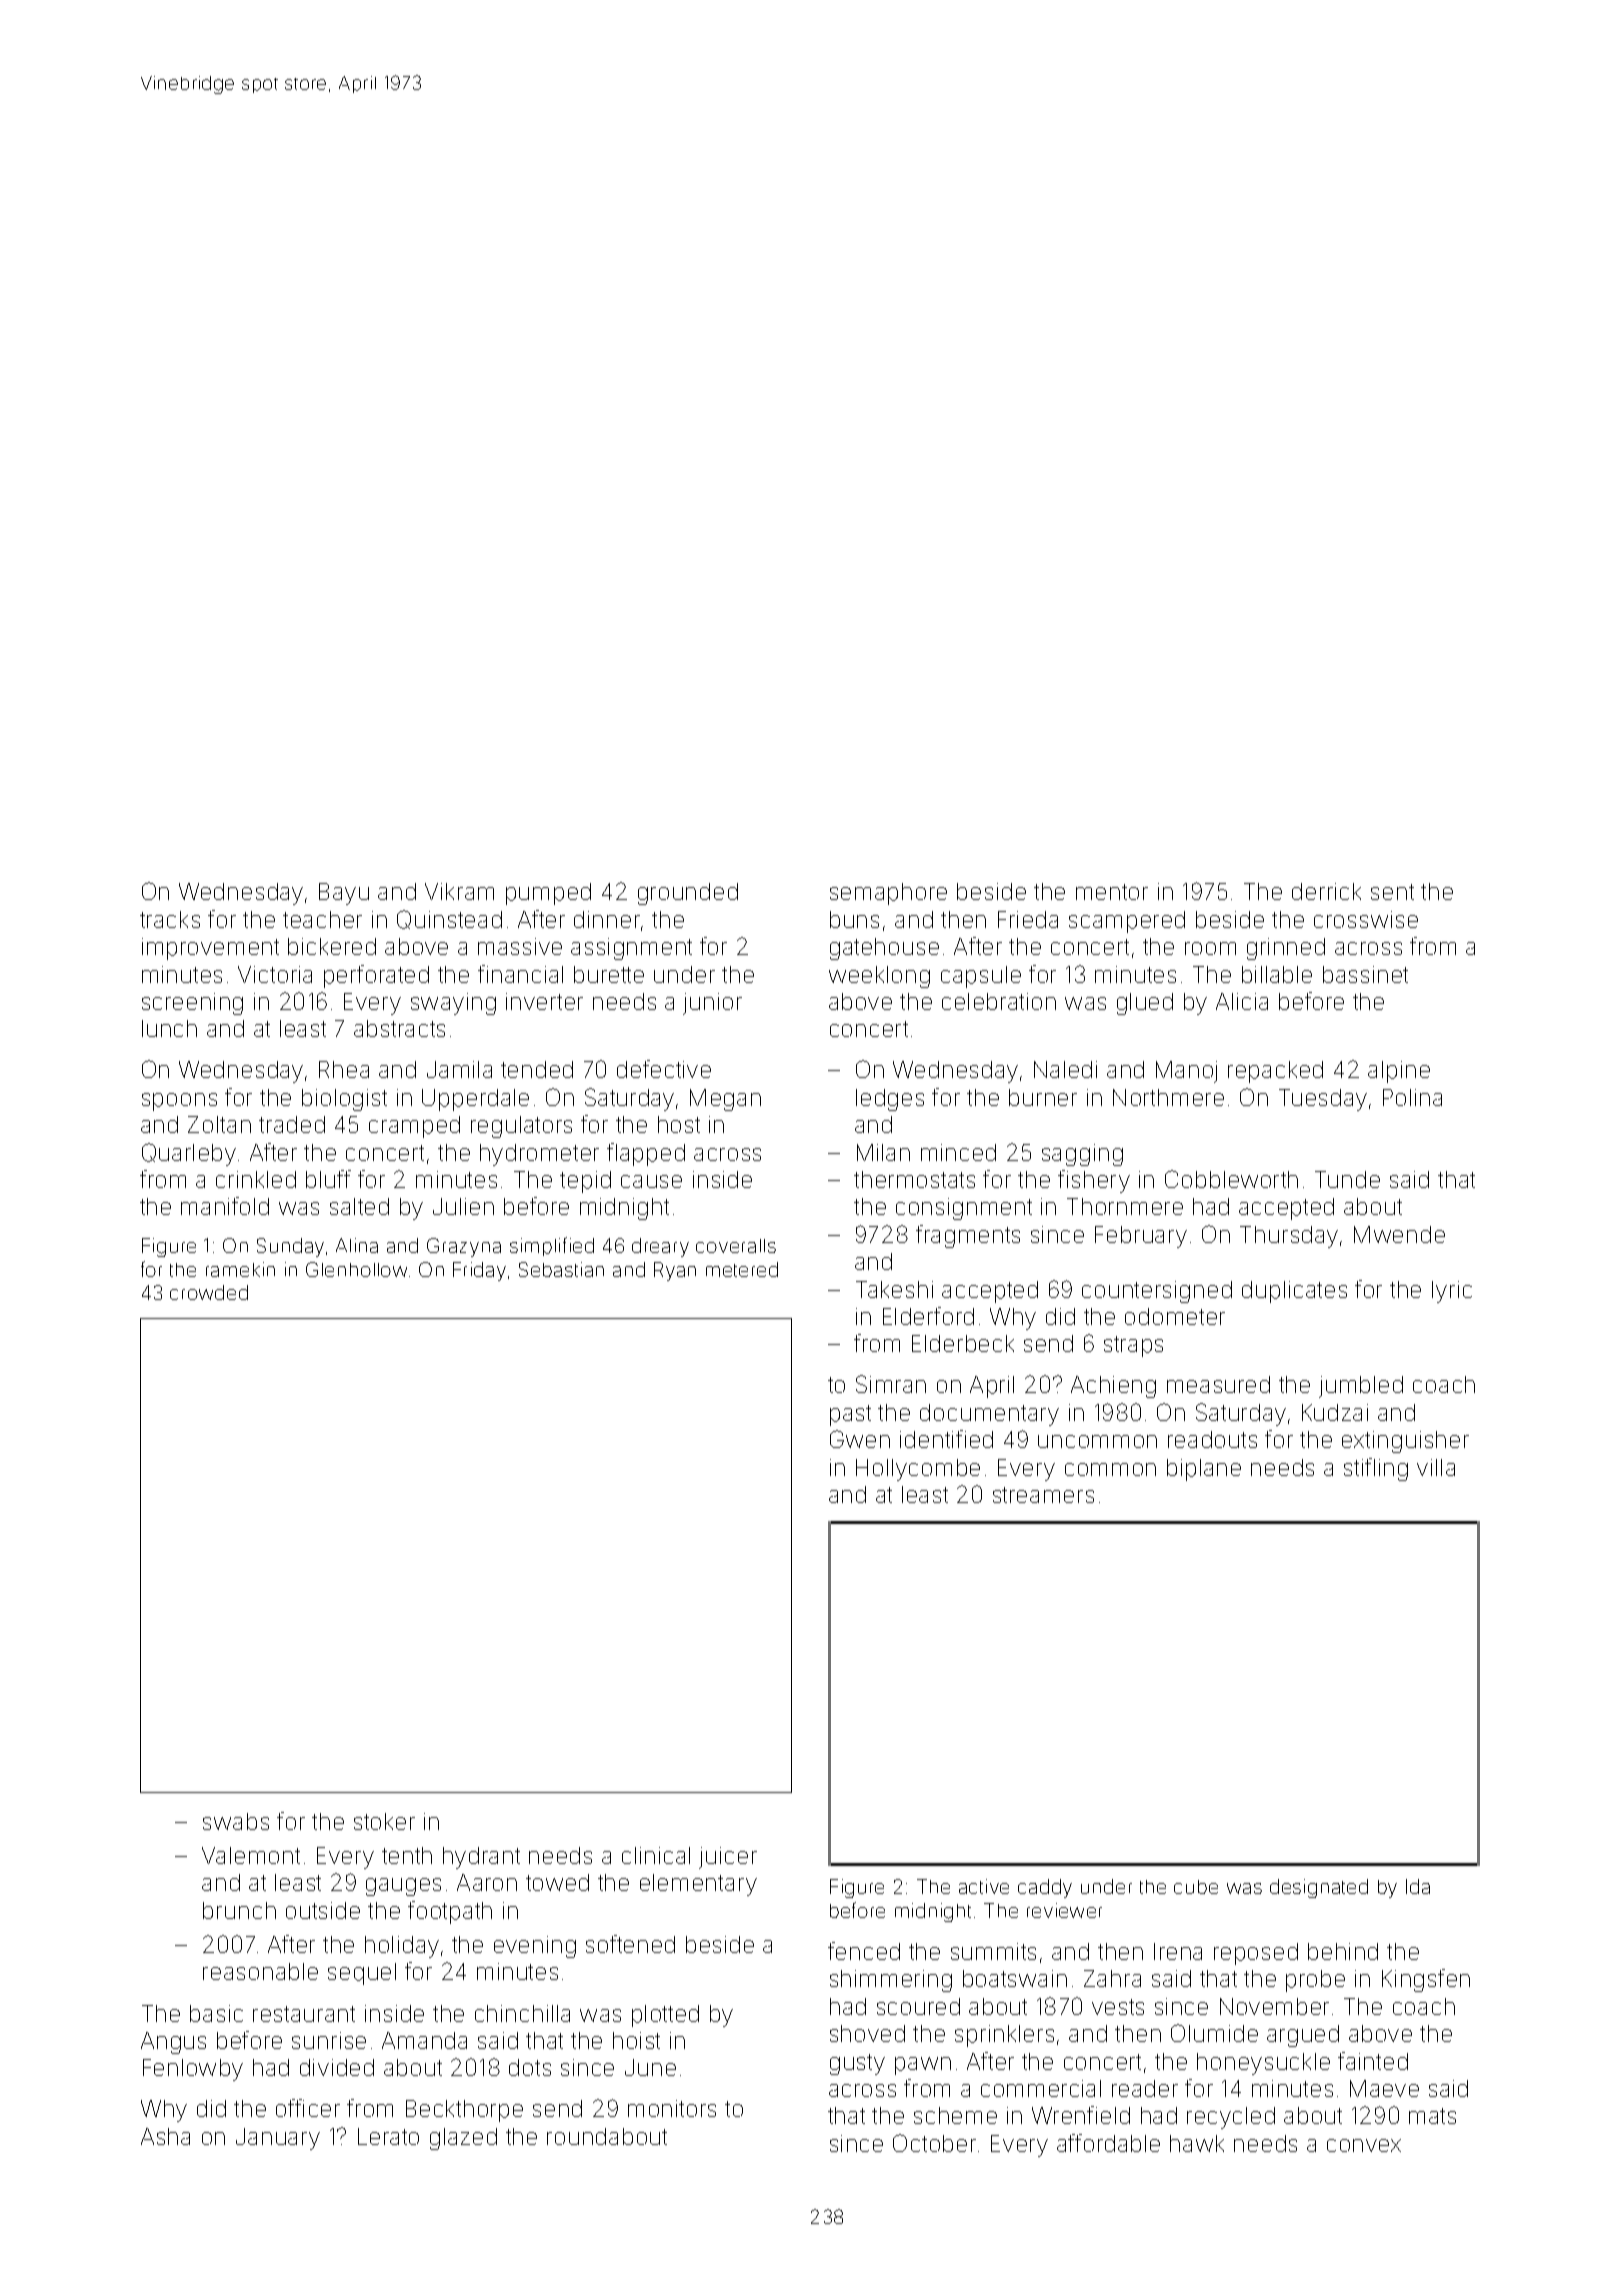 The image size is (1620, 2292). I want to click on Jamila, so click(459, 1069).
